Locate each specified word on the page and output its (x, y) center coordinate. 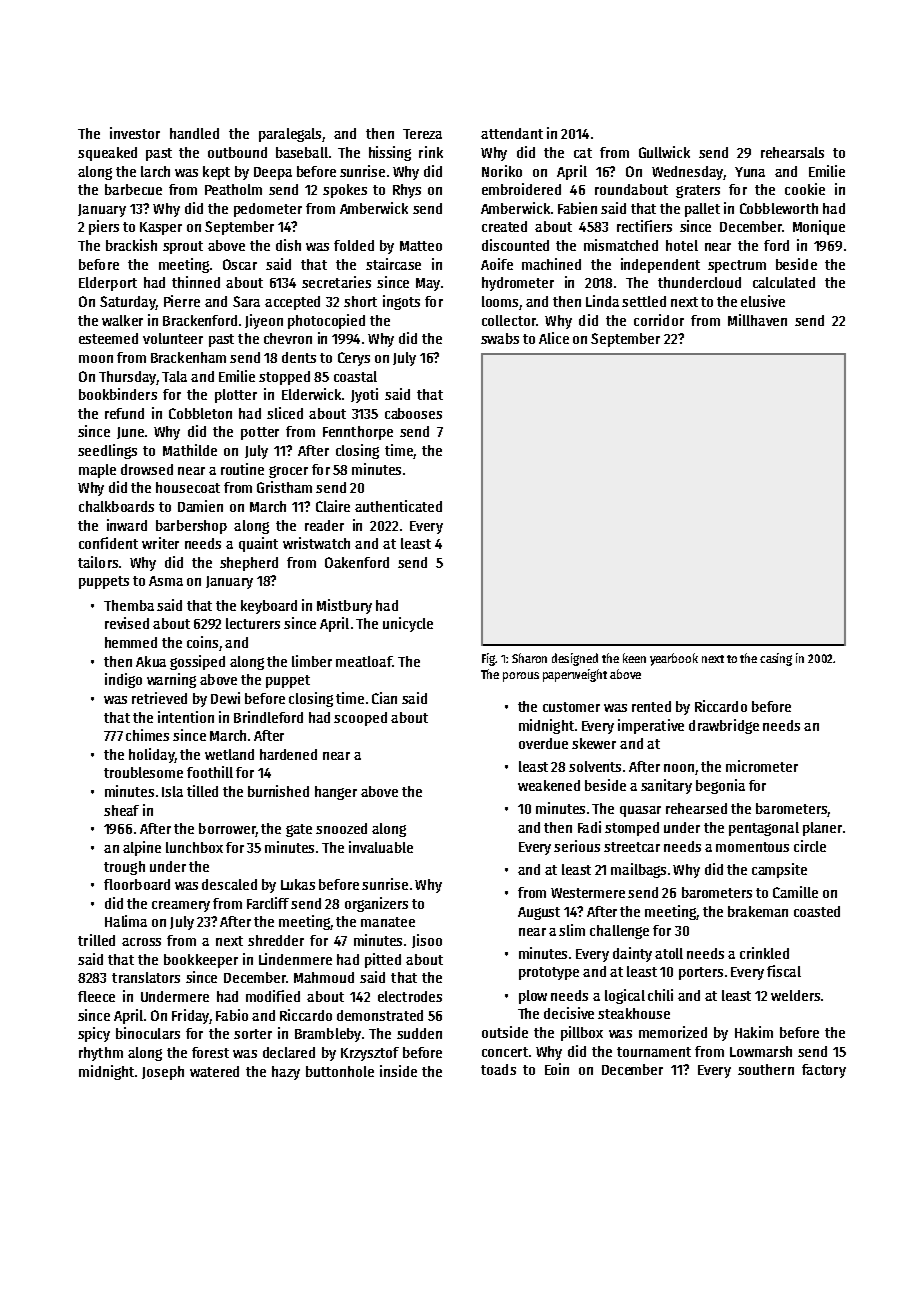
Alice (554, 338)
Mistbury (344, 606)
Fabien (577, 208)
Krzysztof (370, 1054)
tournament (654, 1052)
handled (194, 133)
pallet (702, 210)
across (141, 942)
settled (644, 301)
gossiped (197, 662)
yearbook (674, 659)
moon (96, 359)
